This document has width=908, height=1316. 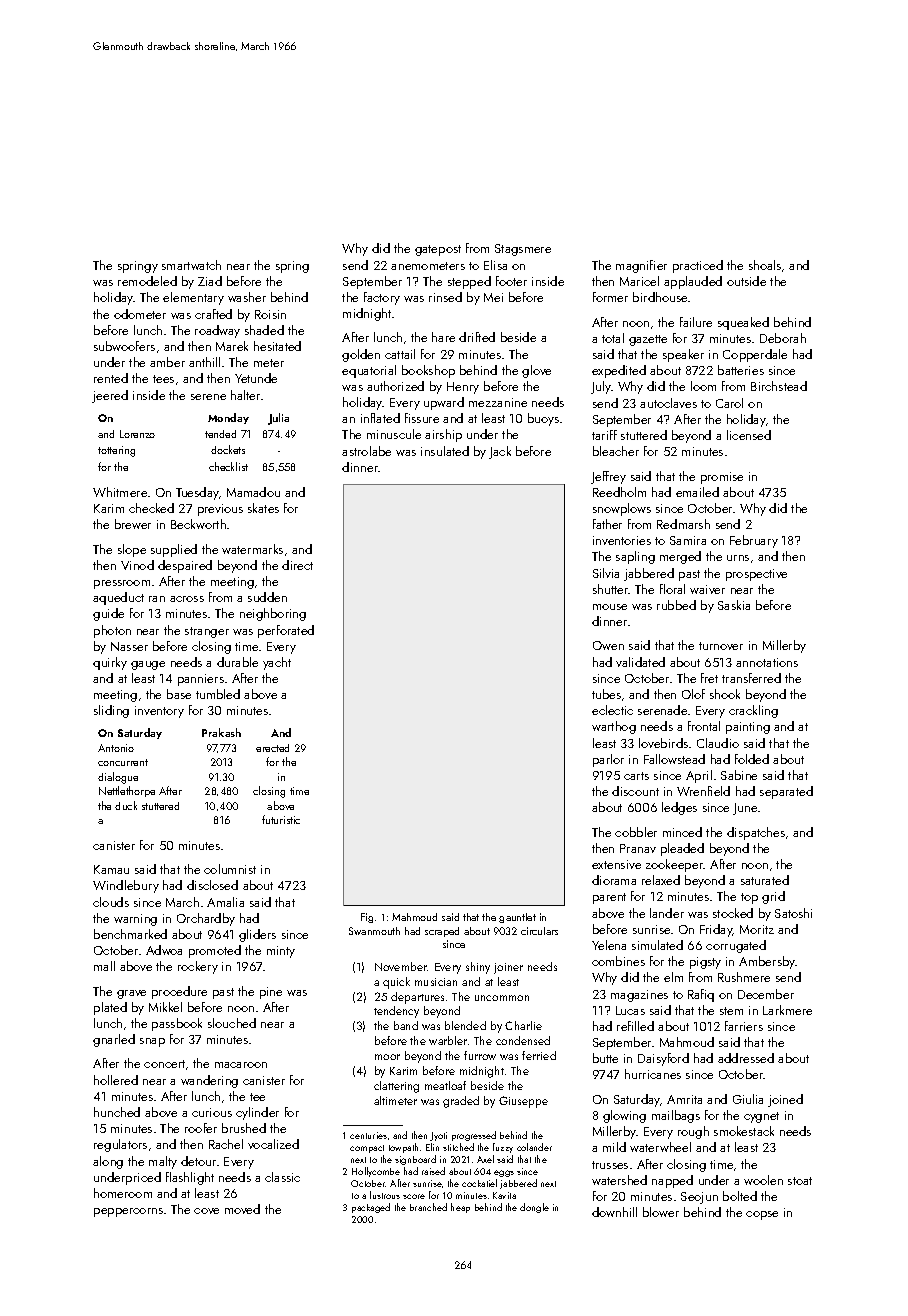 What do you see at coordinates (534, 1208) in the document?
I see `dongle` at bounding box center [534, 1208].
